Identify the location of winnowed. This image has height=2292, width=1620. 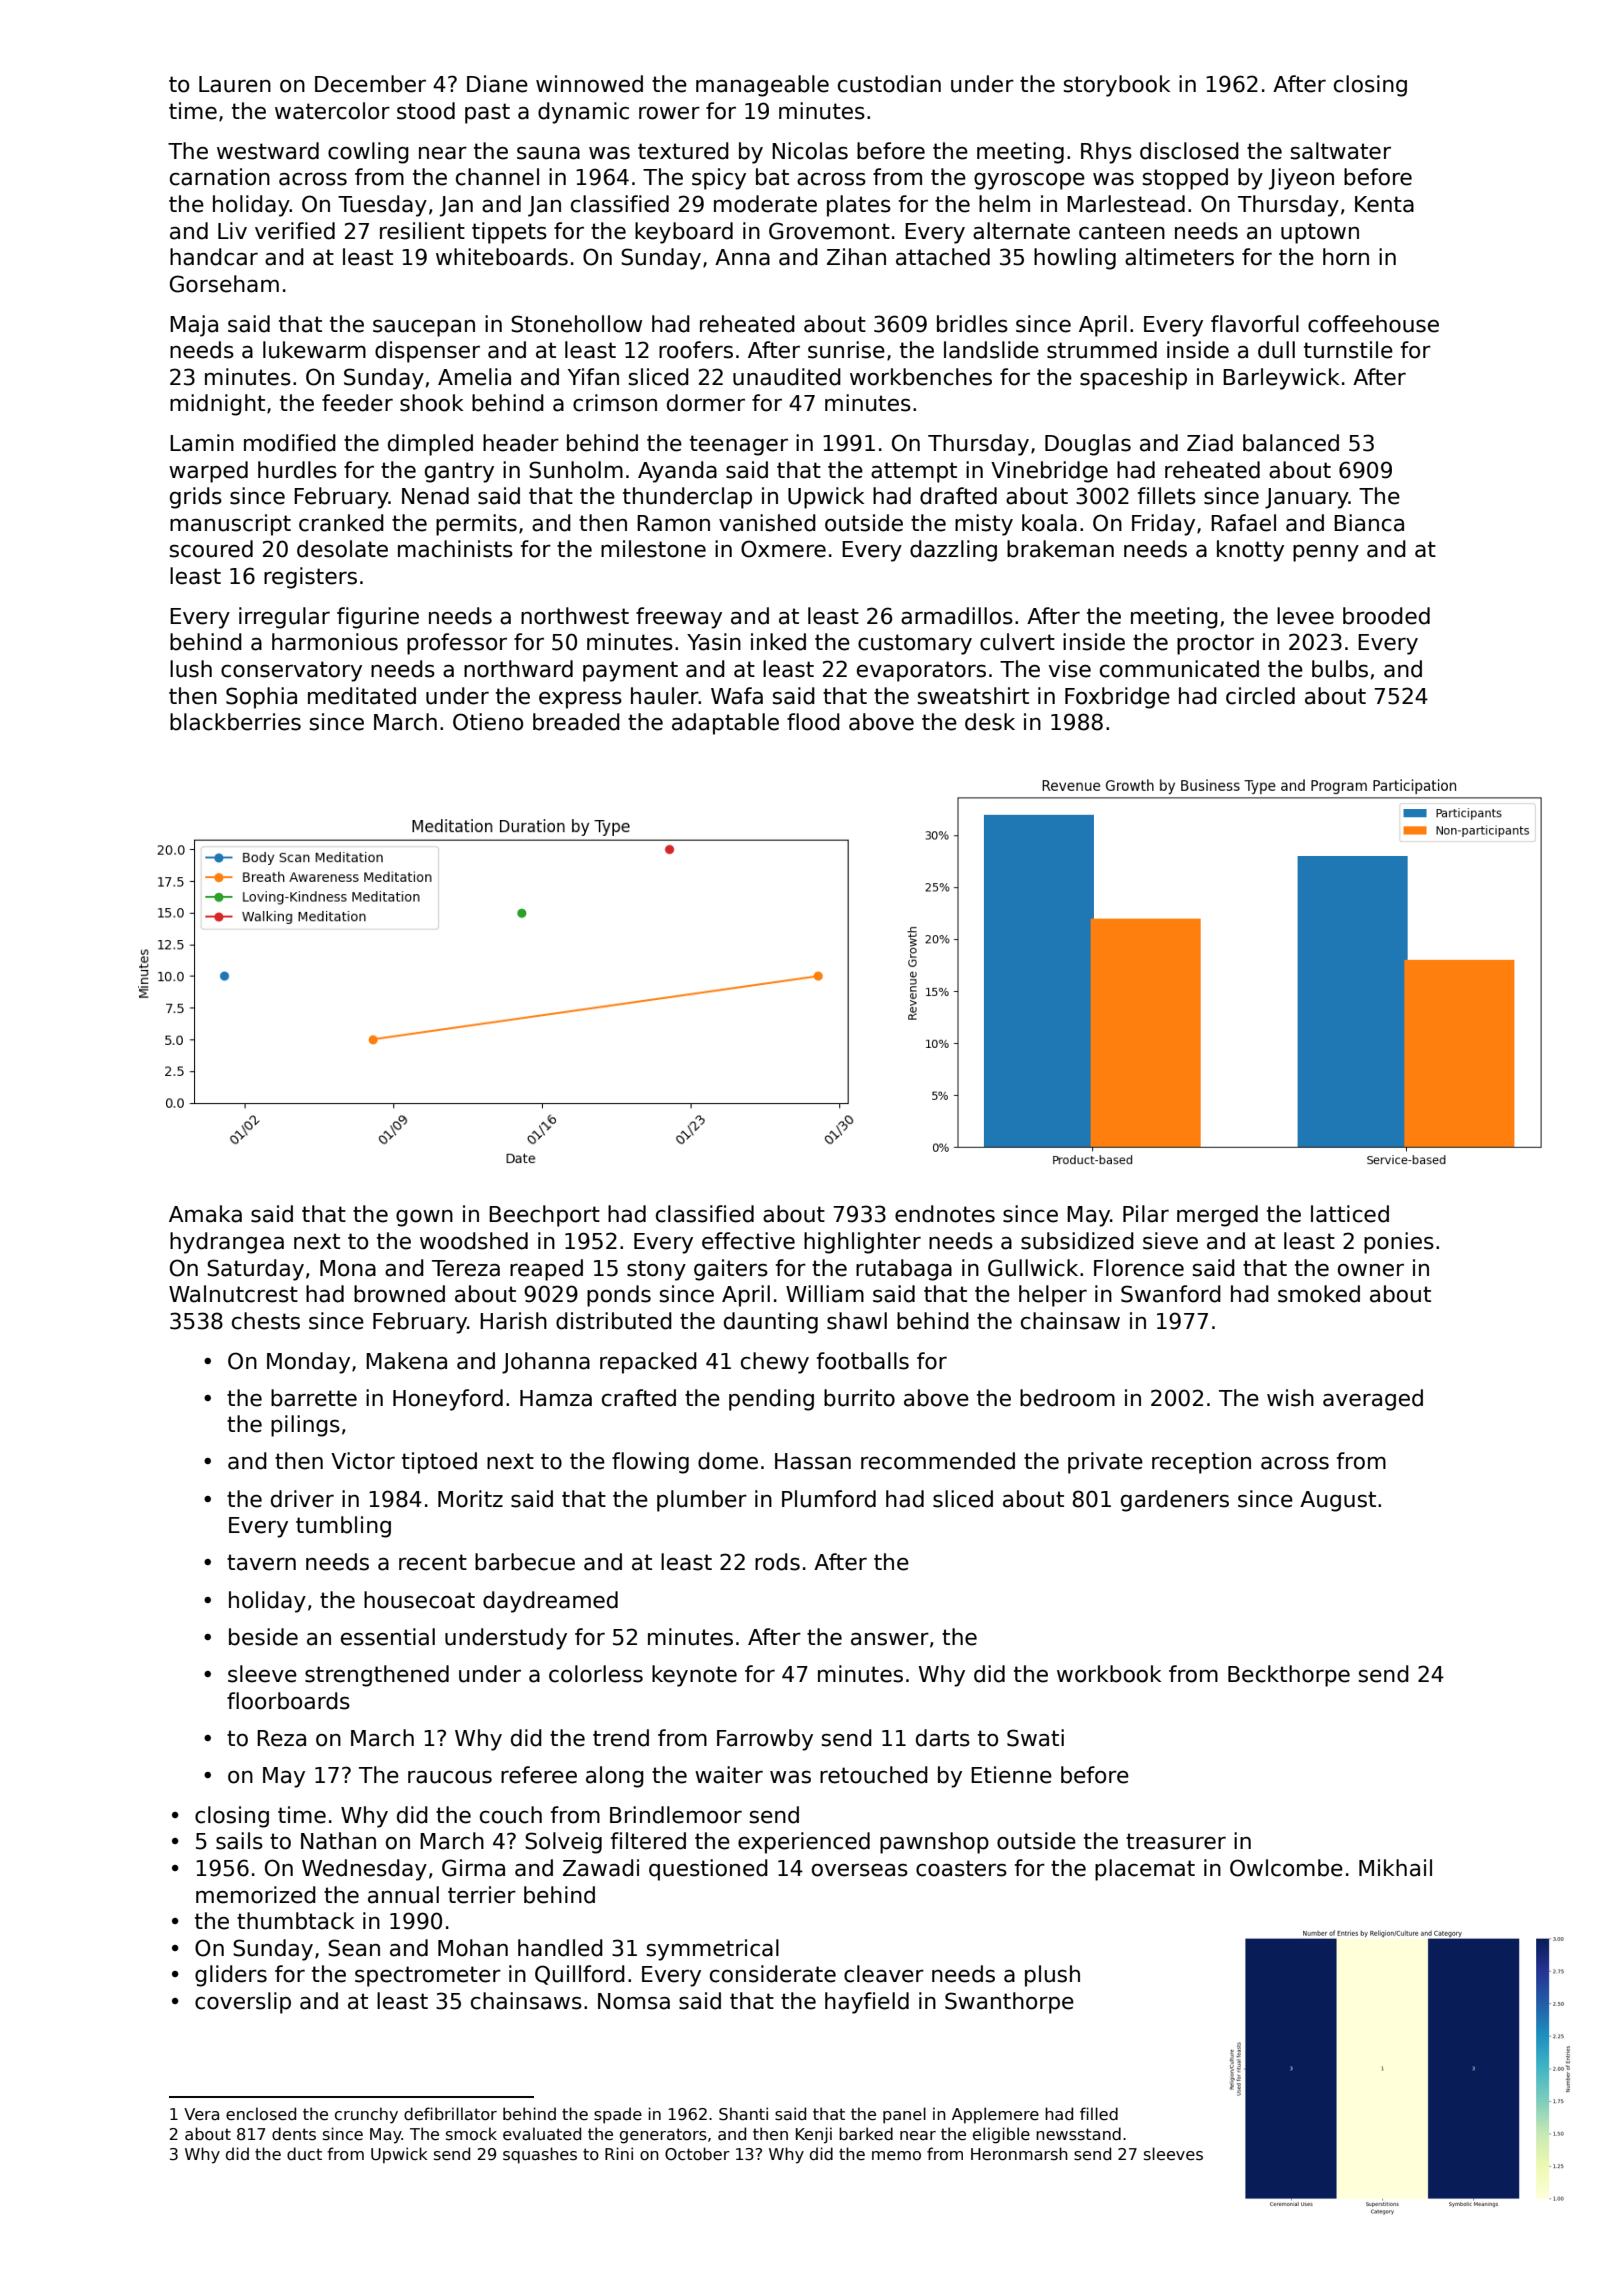
(589, 84).
